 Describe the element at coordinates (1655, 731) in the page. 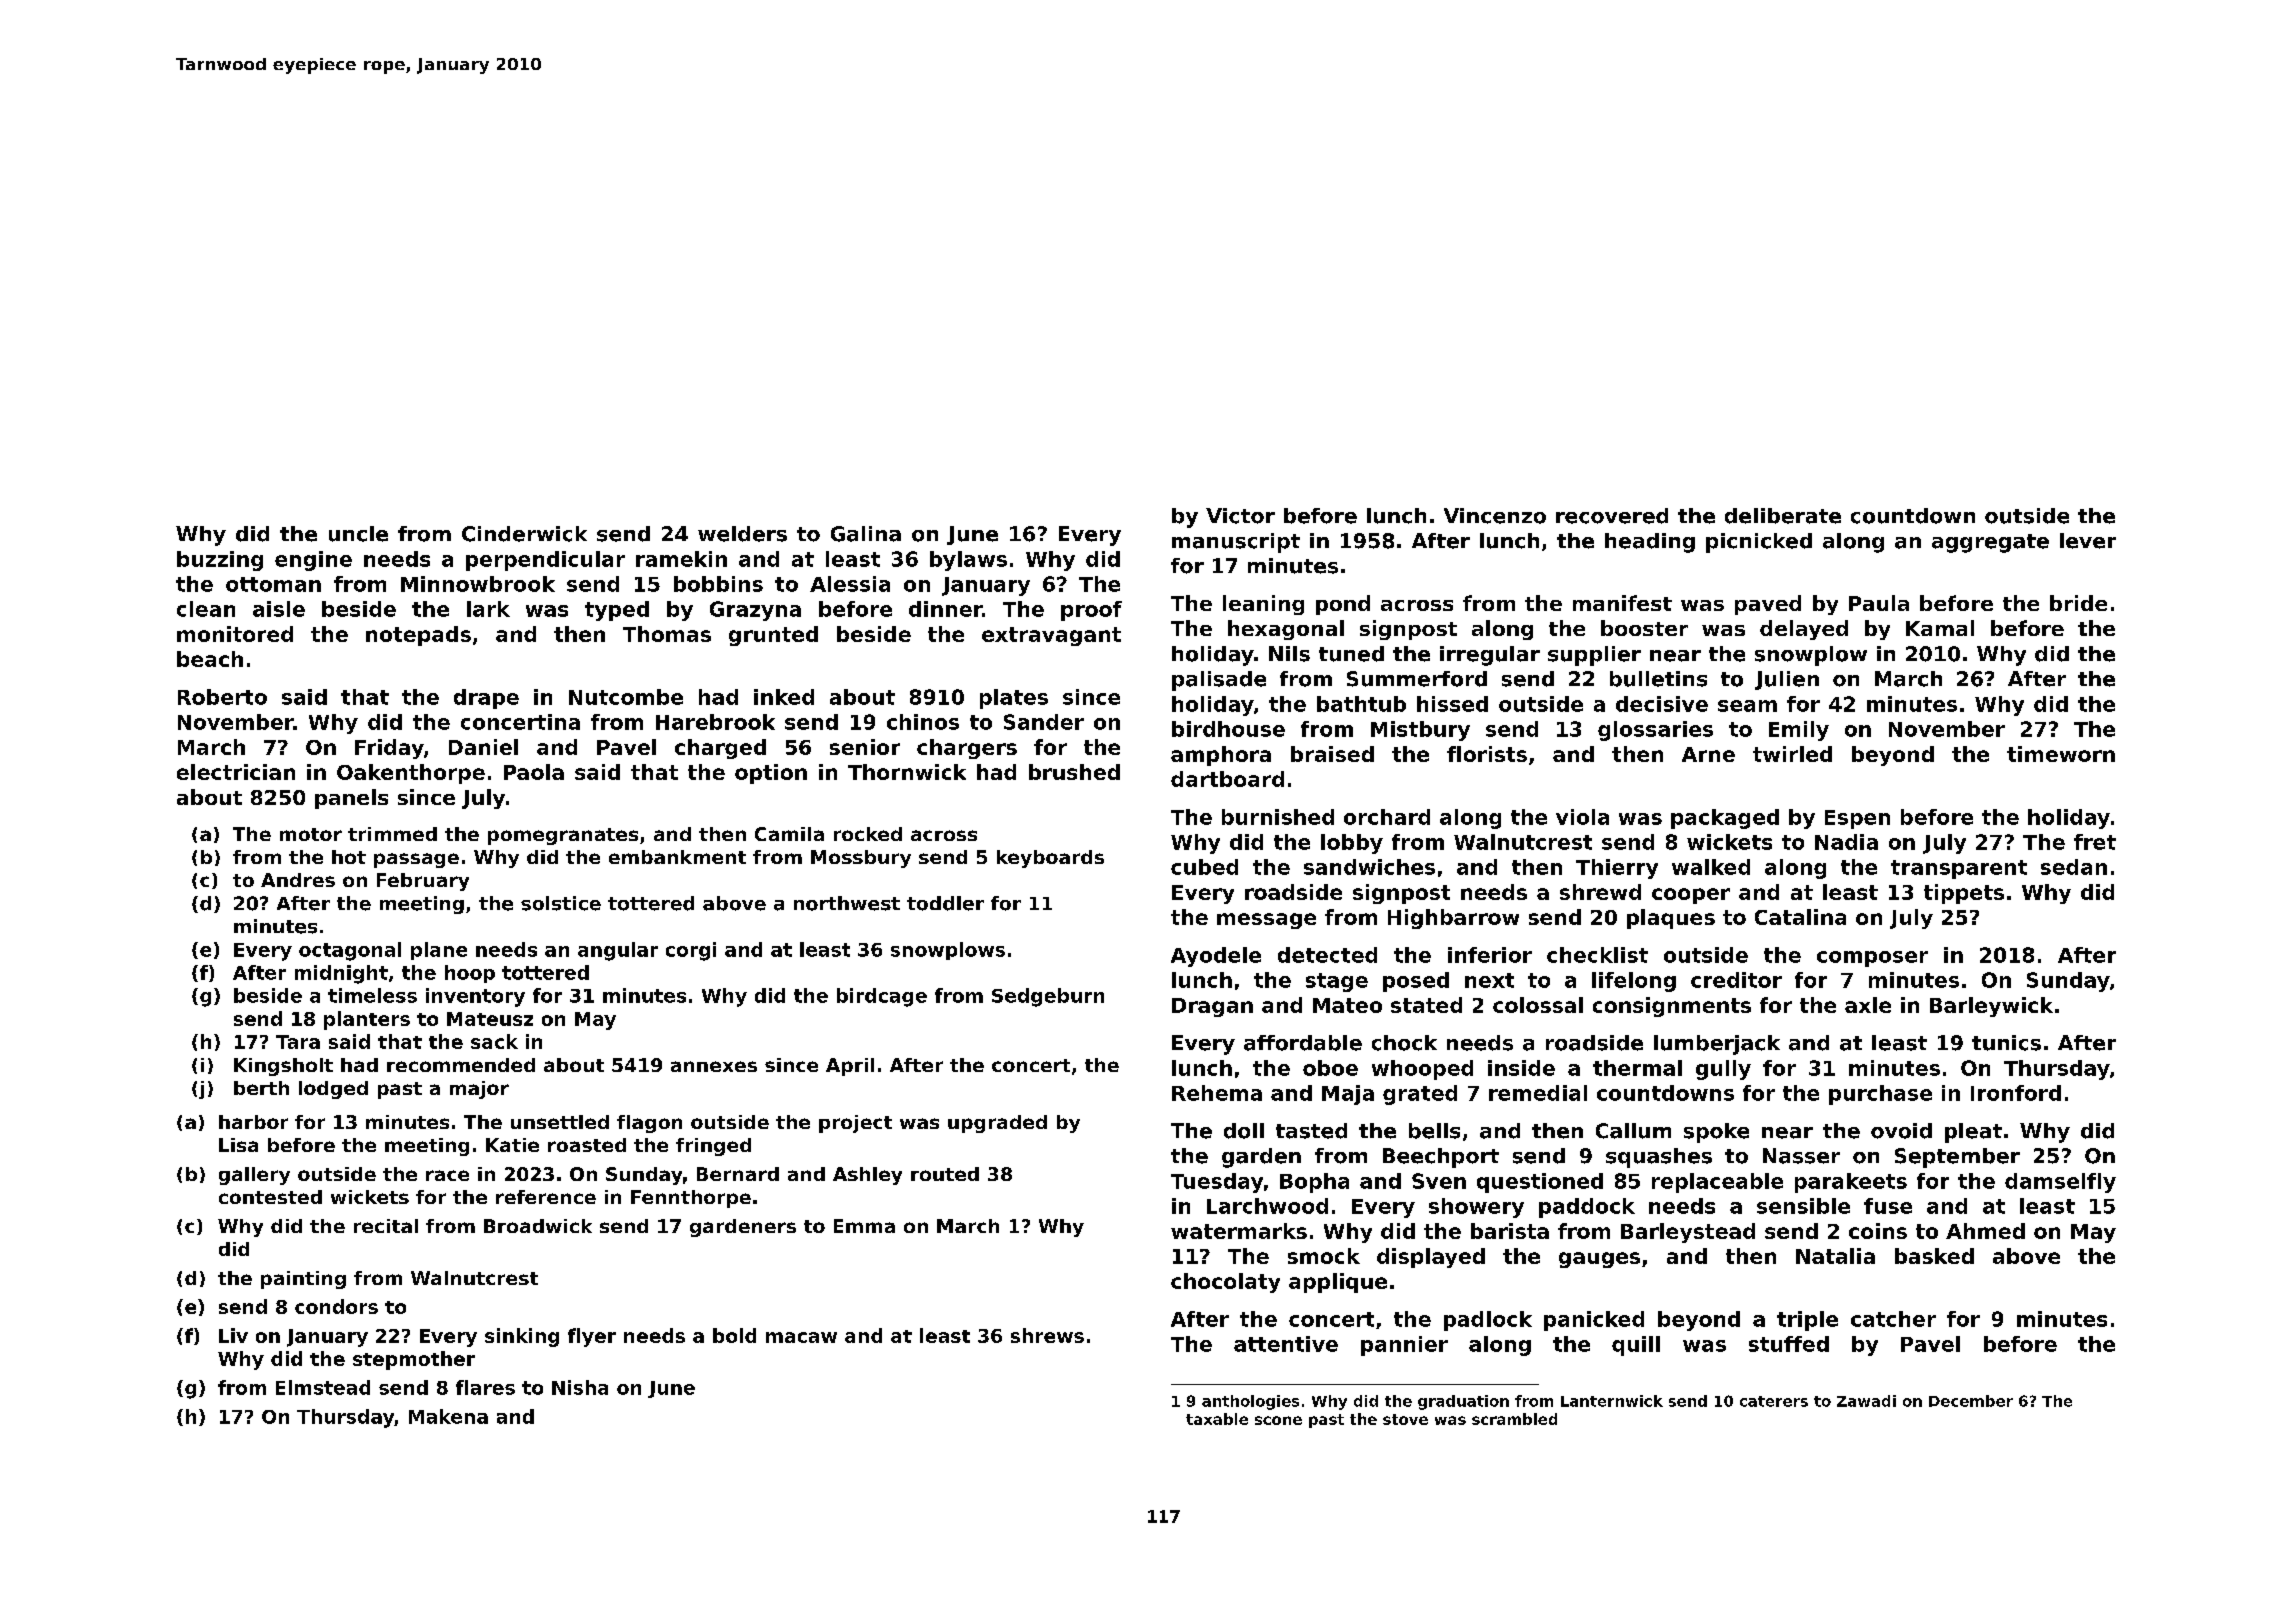

I see `glossaries` at that location.
